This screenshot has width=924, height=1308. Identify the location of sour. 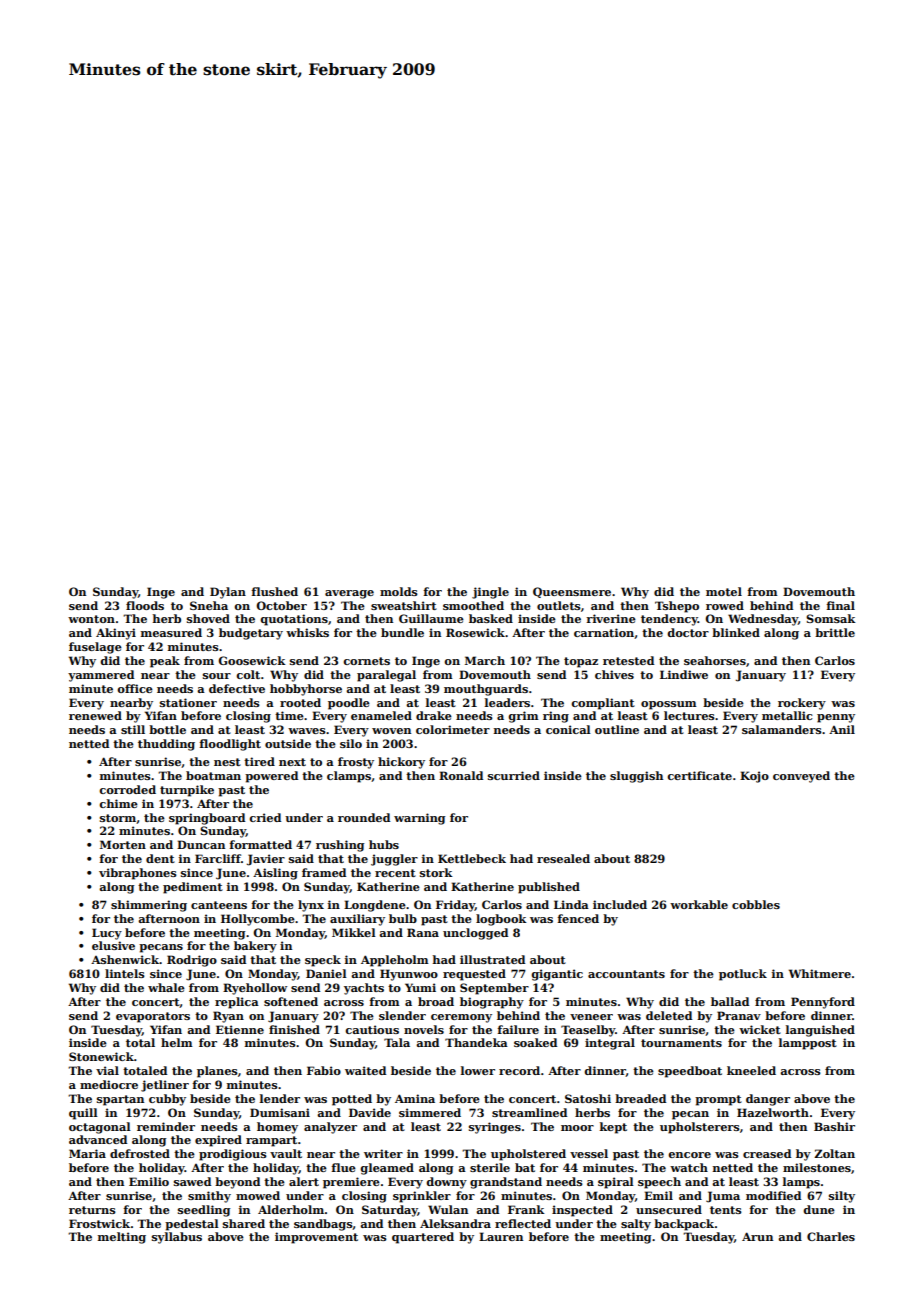
(217, 676).
